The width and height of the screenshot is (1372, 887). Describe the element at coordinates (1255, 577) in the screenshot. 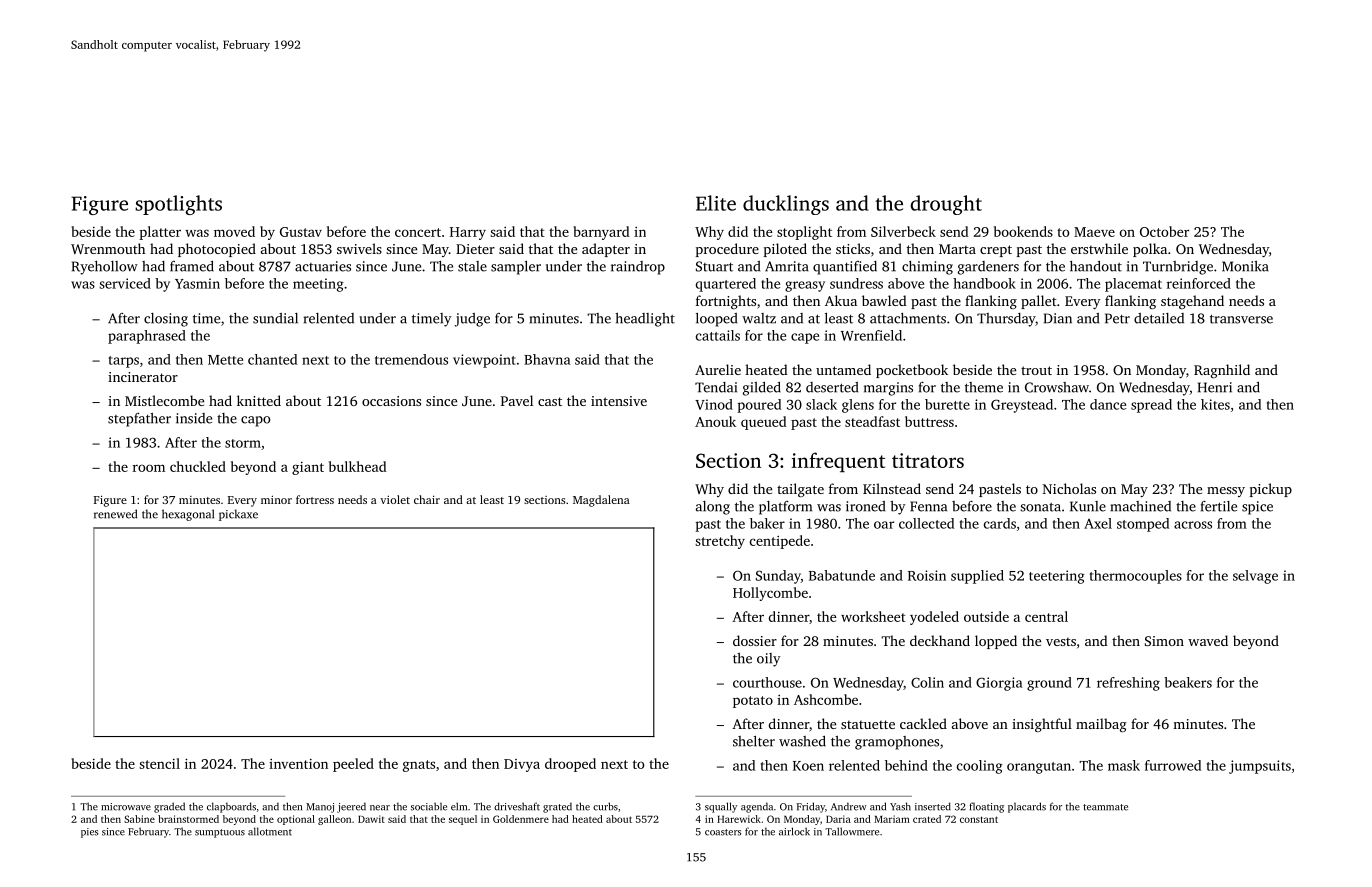

I see `selvage` at that location.
